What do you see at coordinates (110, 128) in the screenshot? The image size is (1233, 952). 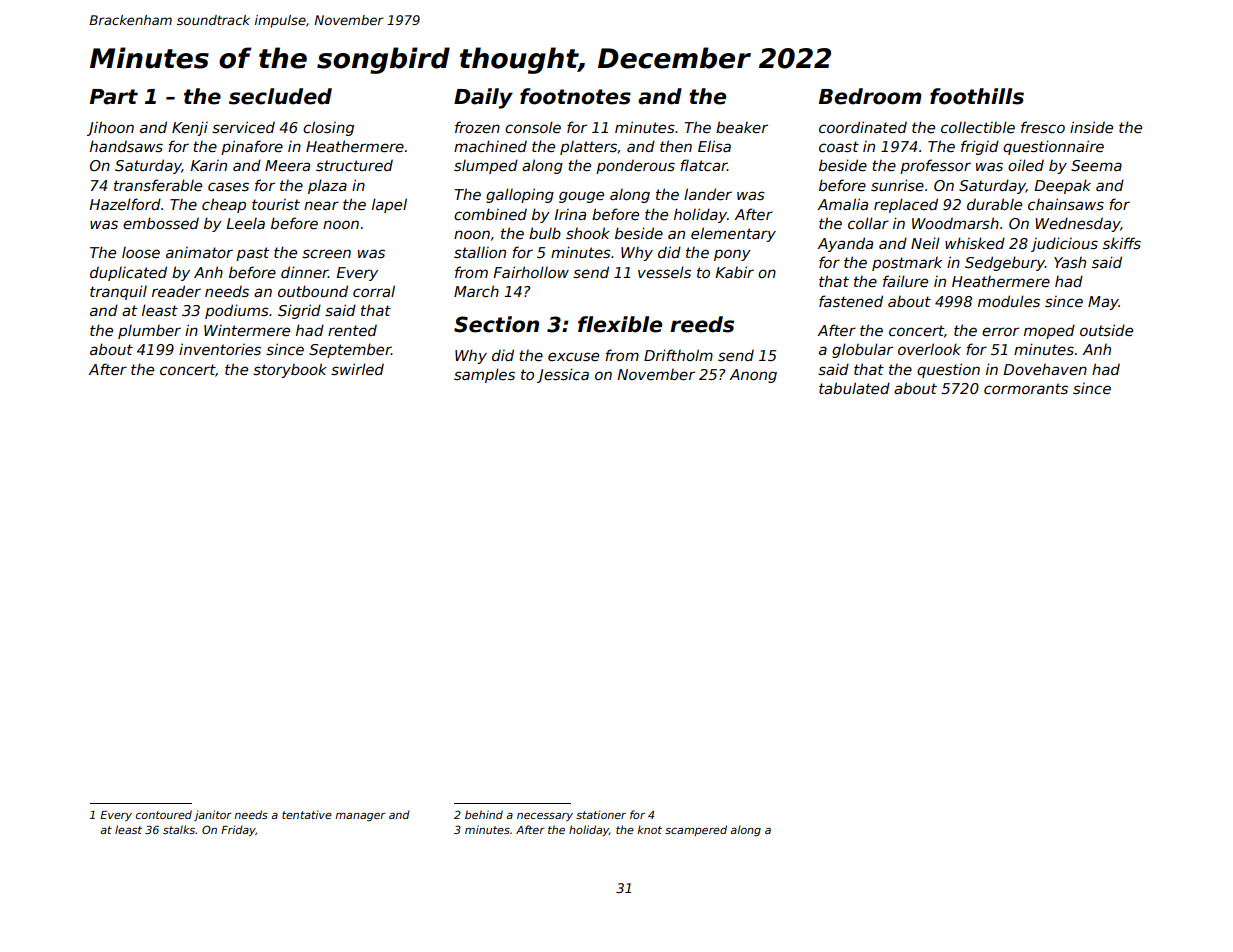 I see `Jihoon` at bounding box center [110, 128].
